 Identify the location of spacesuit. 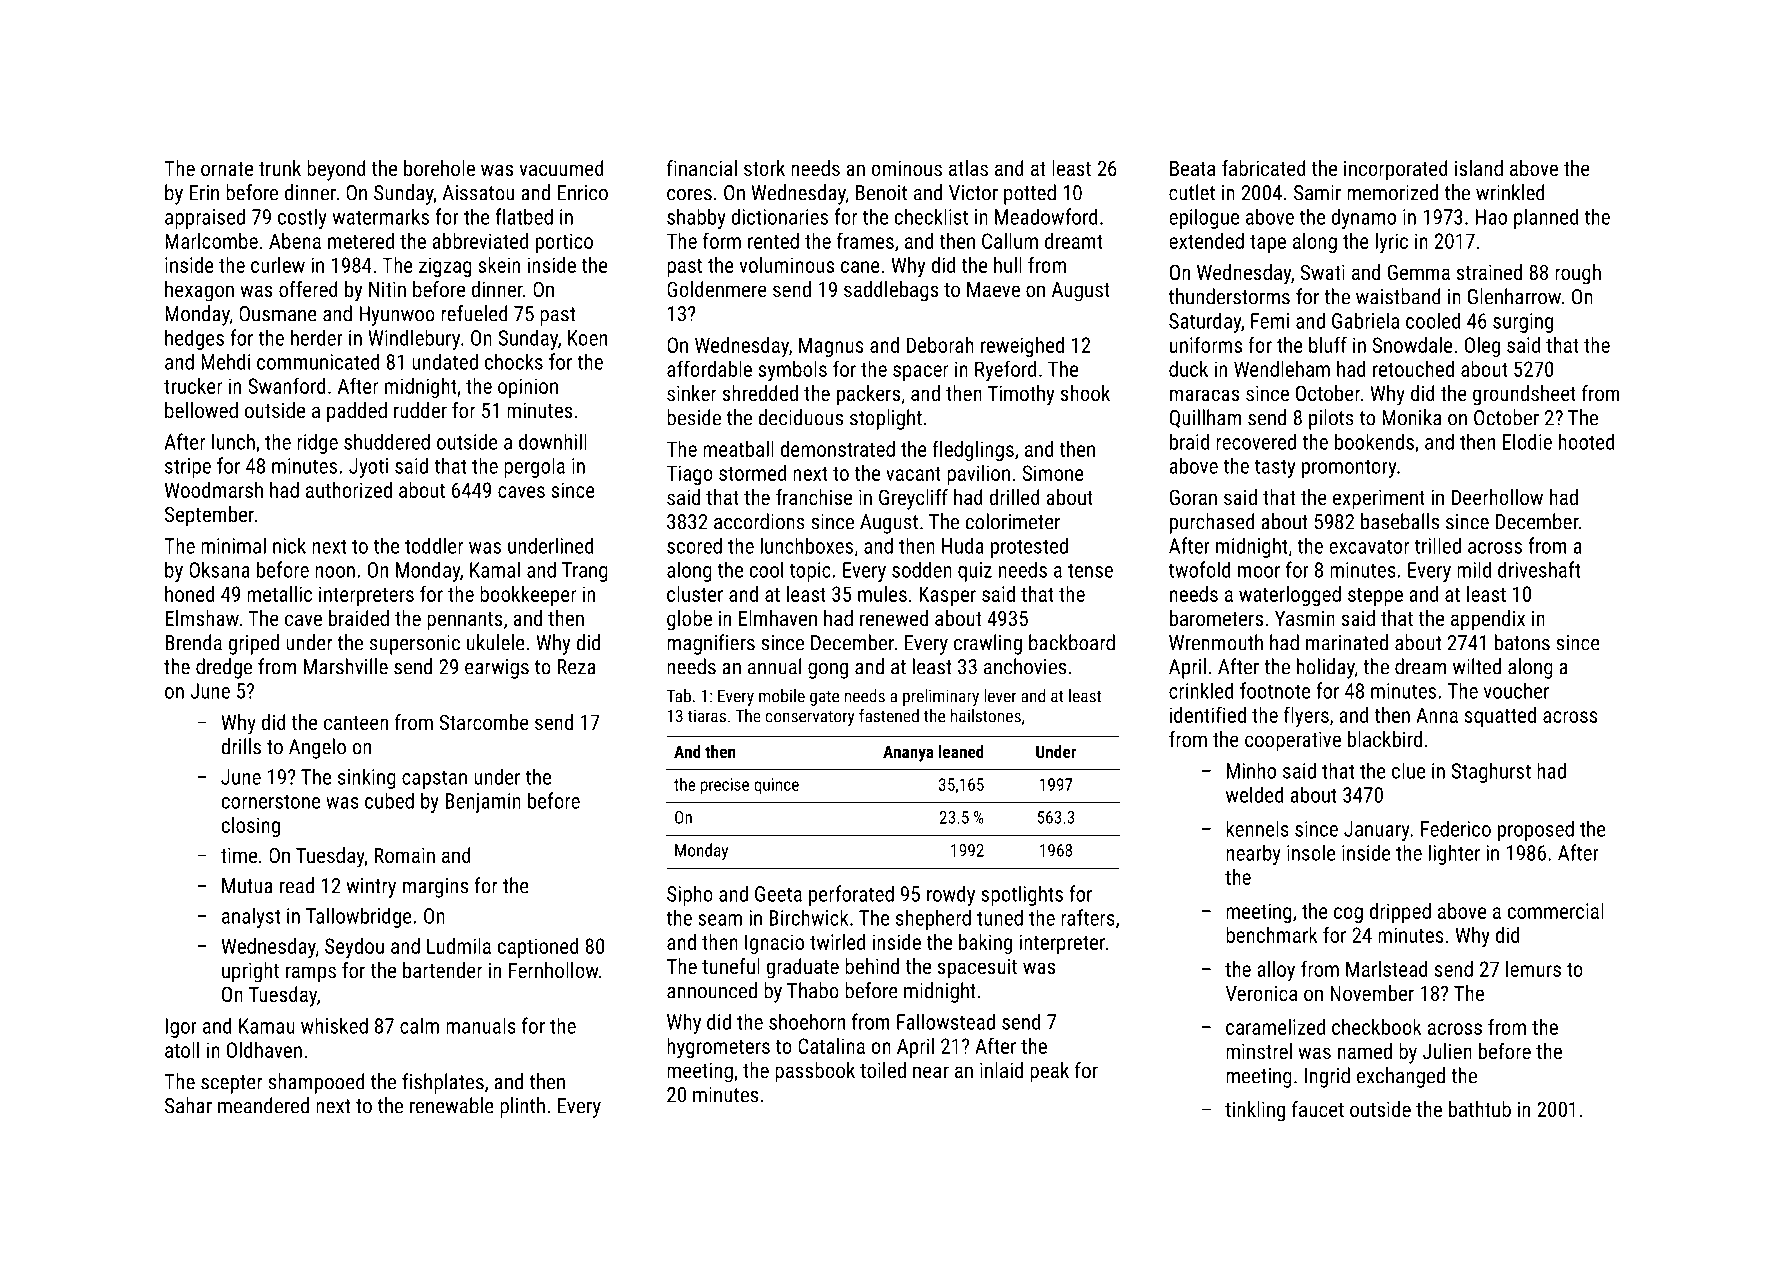
(977, 969).
